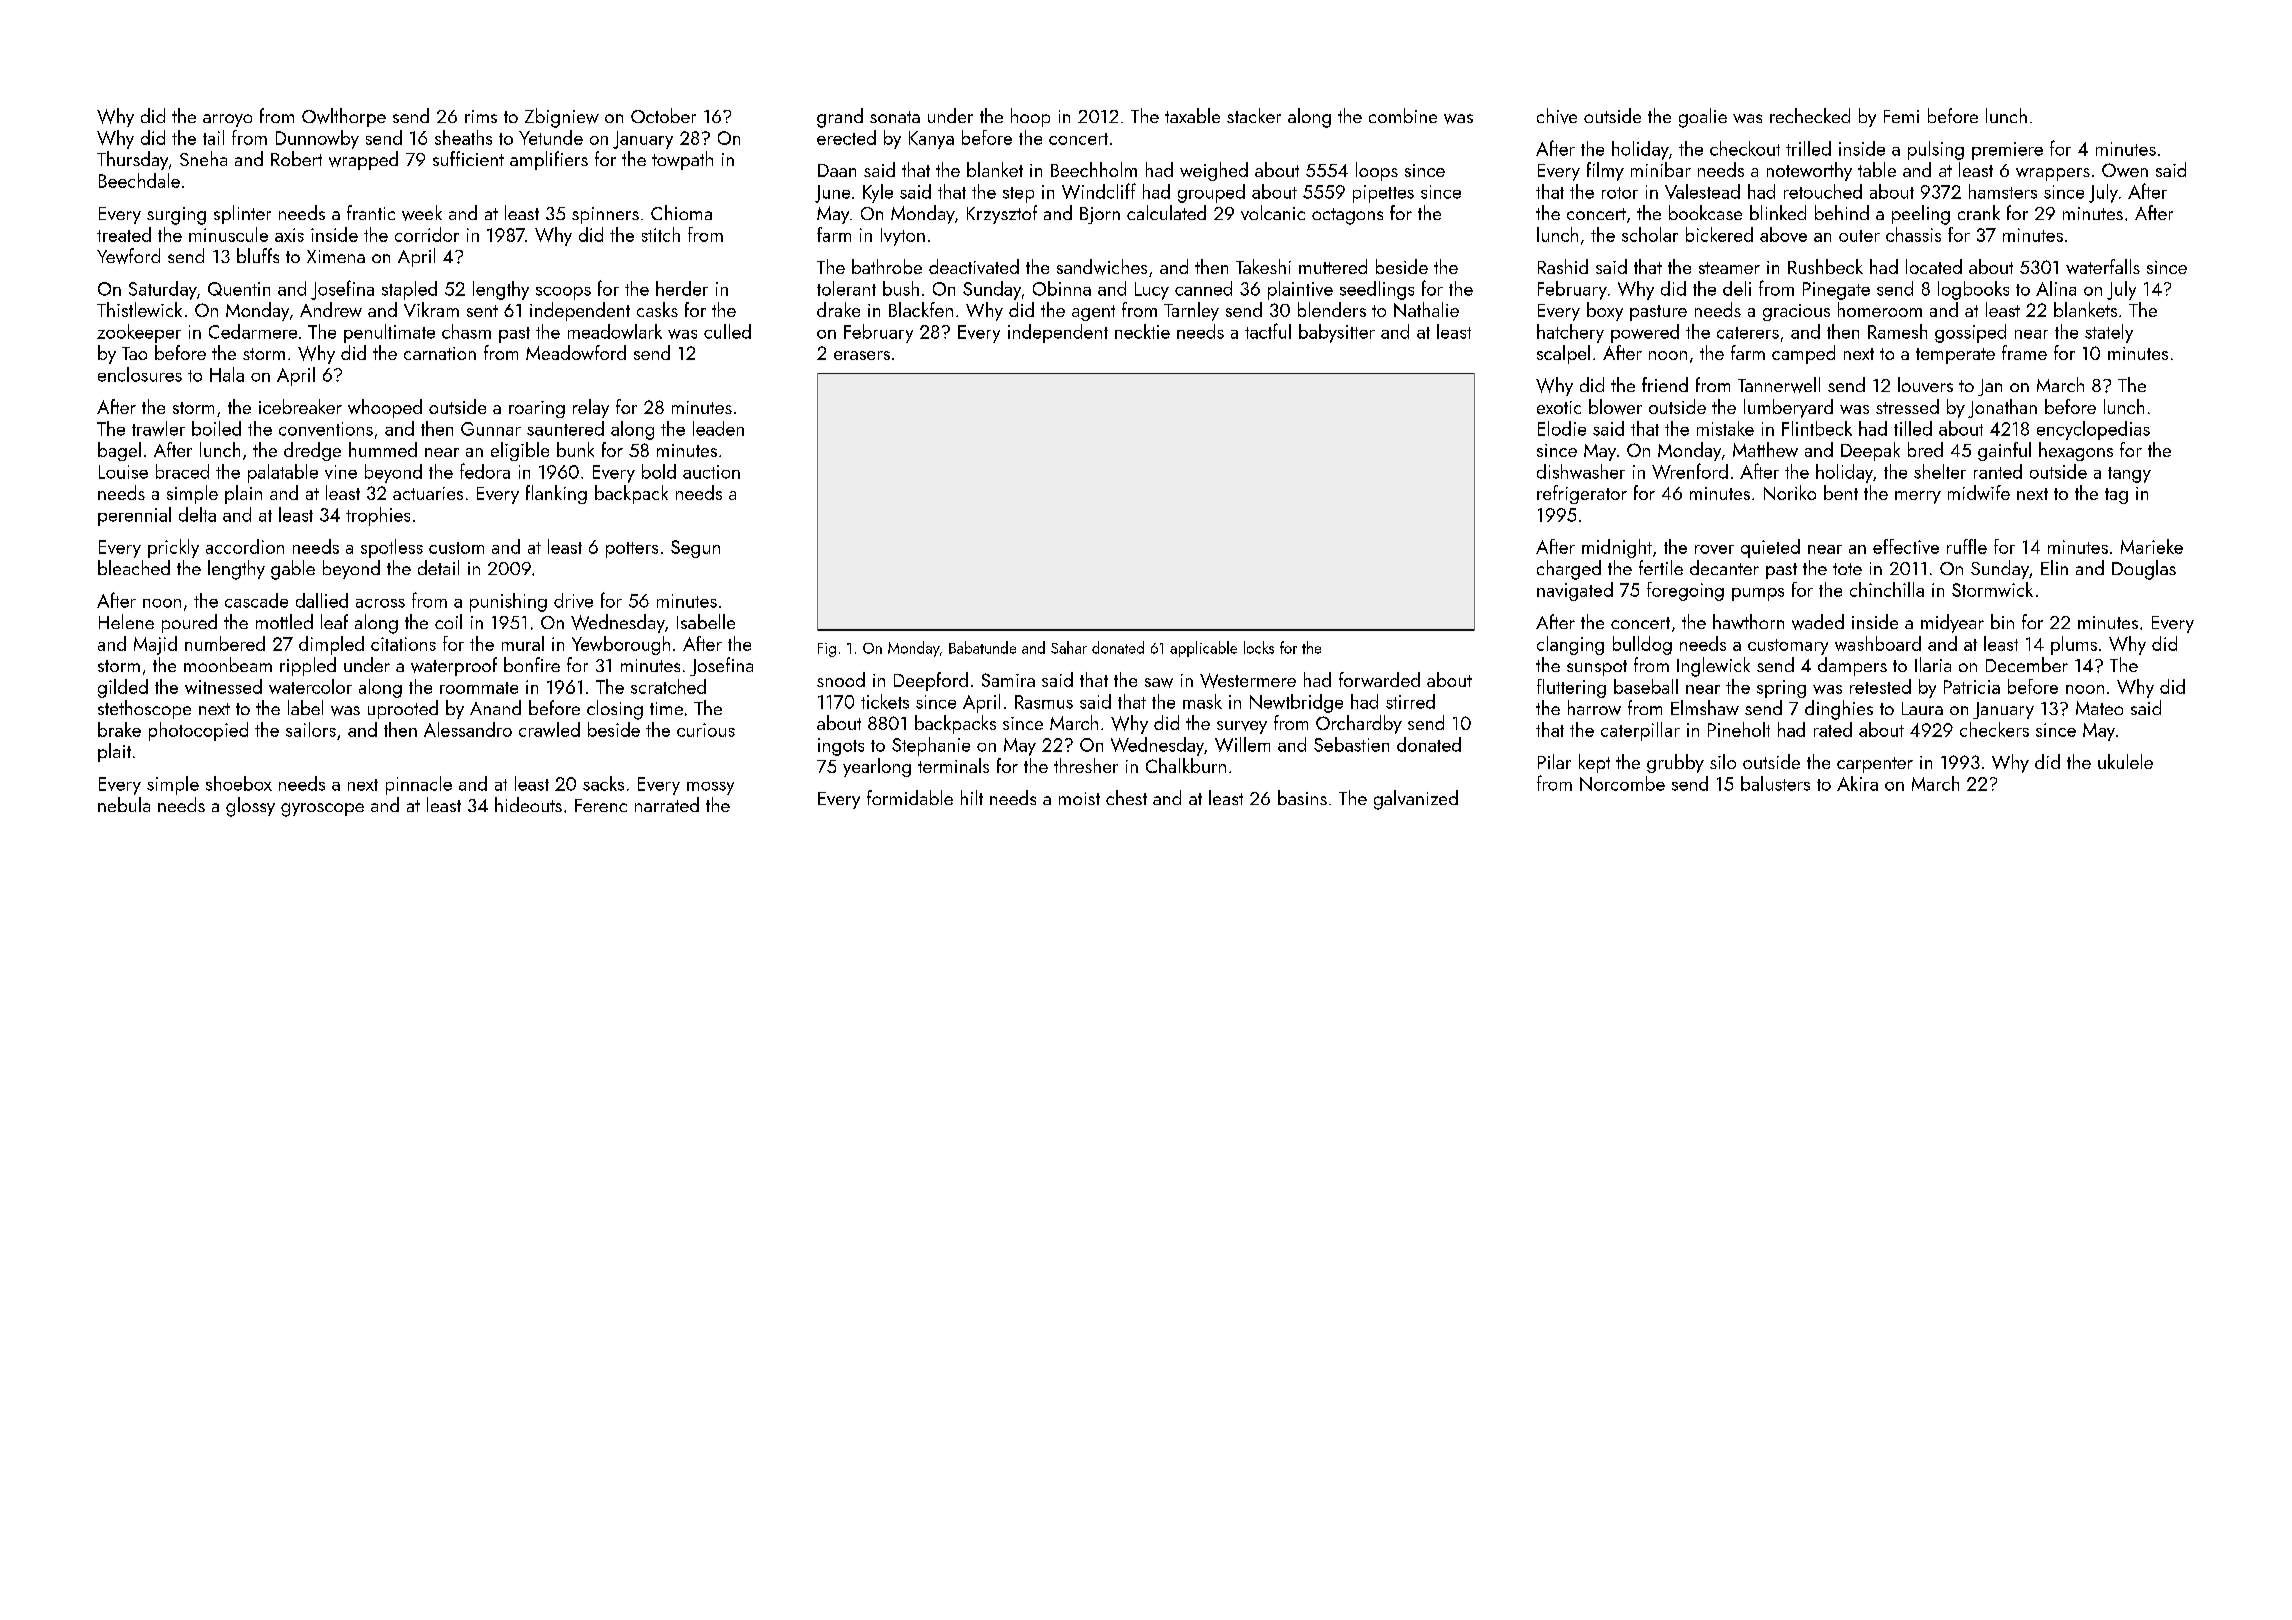 Image resolution: width=2292 pixels, height=1620 pixels. Describe the element at coordinates (2099, 708) in the page. I see `Mateo` at that location.
